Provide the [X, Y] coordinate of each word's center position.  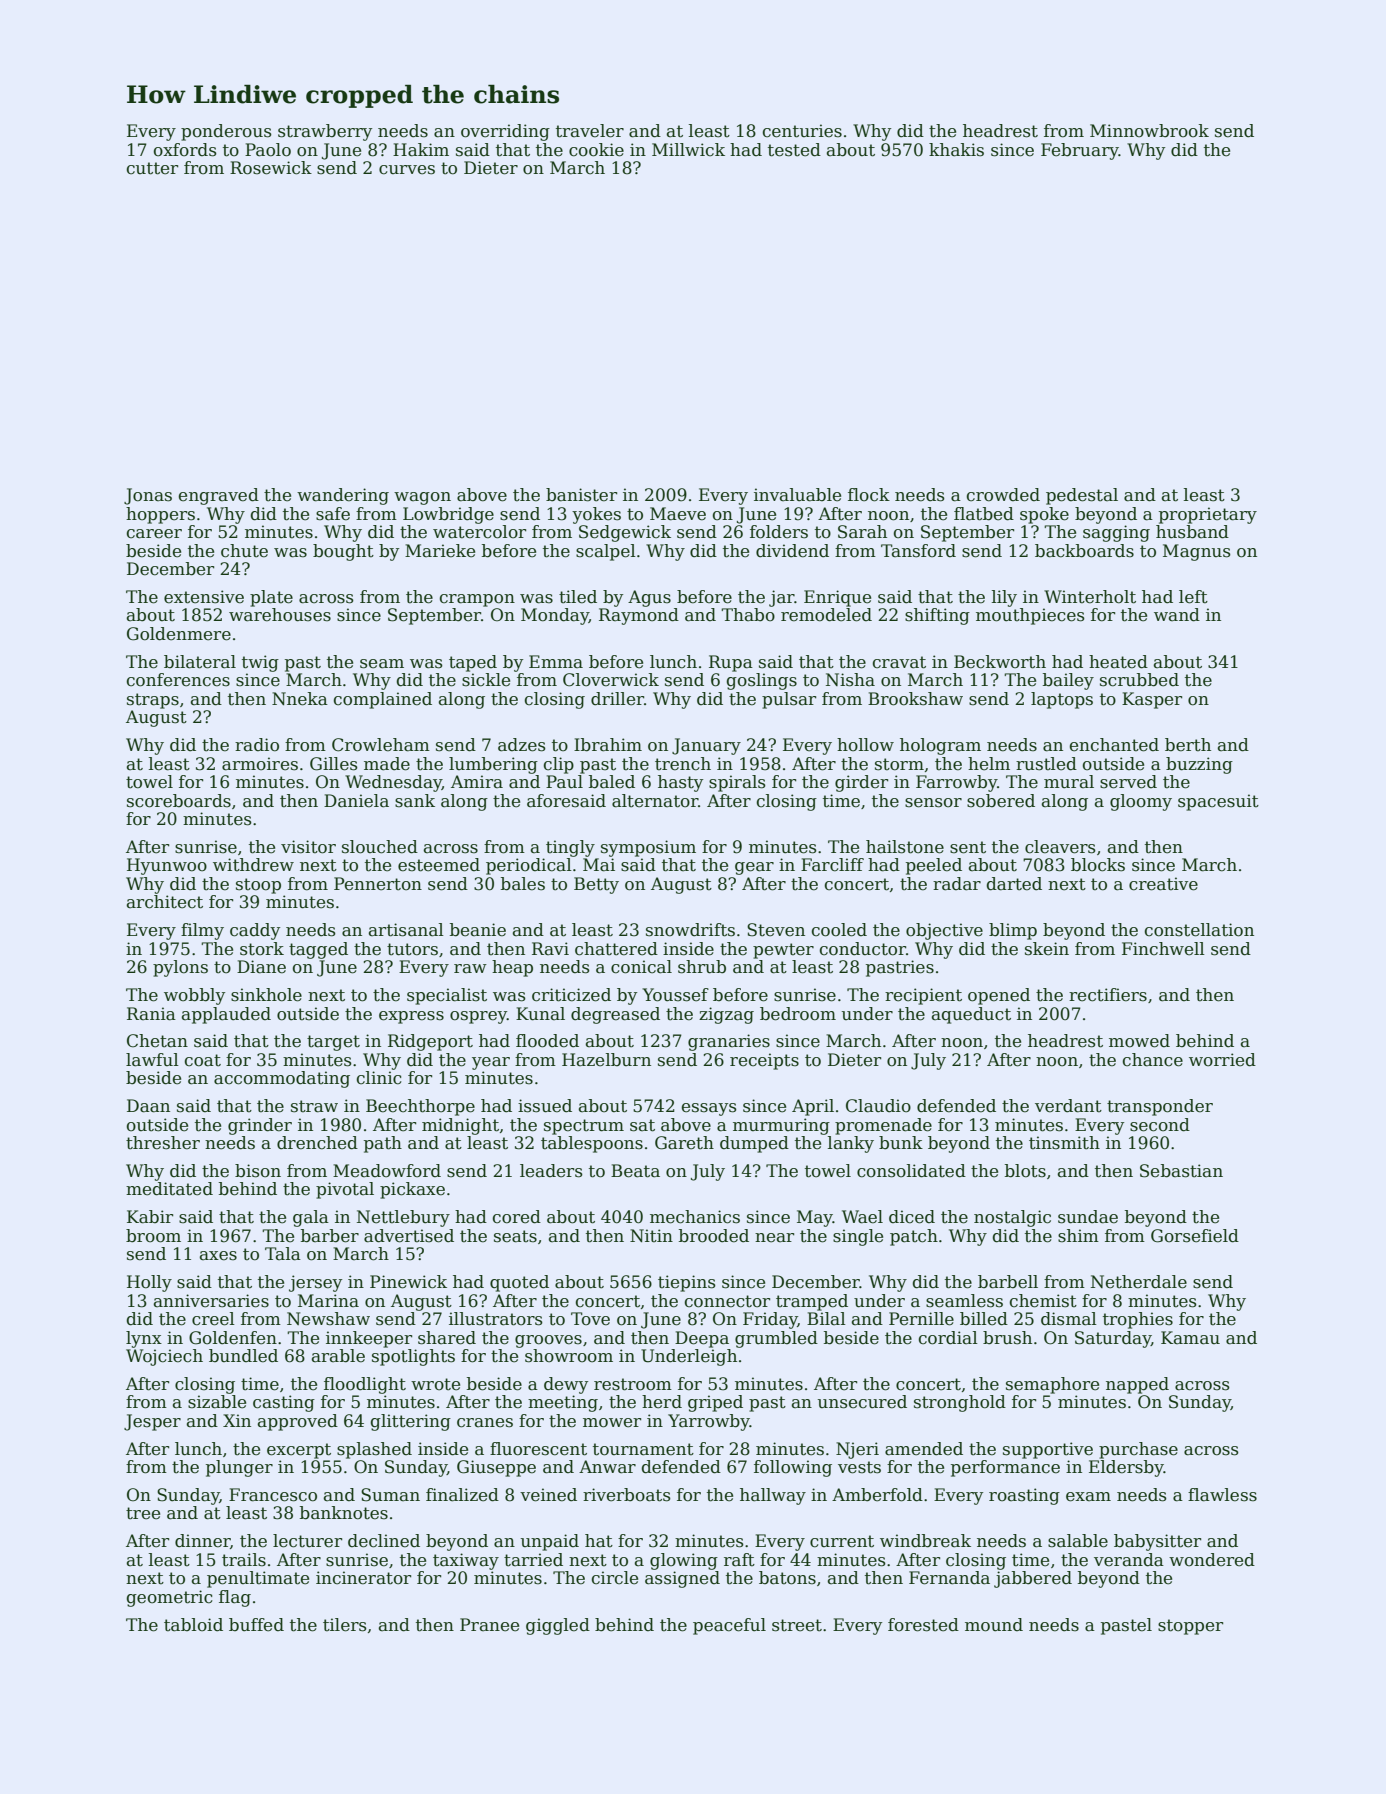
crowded [1003, 495]
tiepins [687, 1283]
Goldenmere [179, 634]
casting [284, 1403]
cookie [596, 150]
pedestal [1082, 496]
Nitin [651, 1236]
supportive [1048, 1450]
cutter [152, 168]
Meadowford [387, 1171]
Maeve [678, 514]
